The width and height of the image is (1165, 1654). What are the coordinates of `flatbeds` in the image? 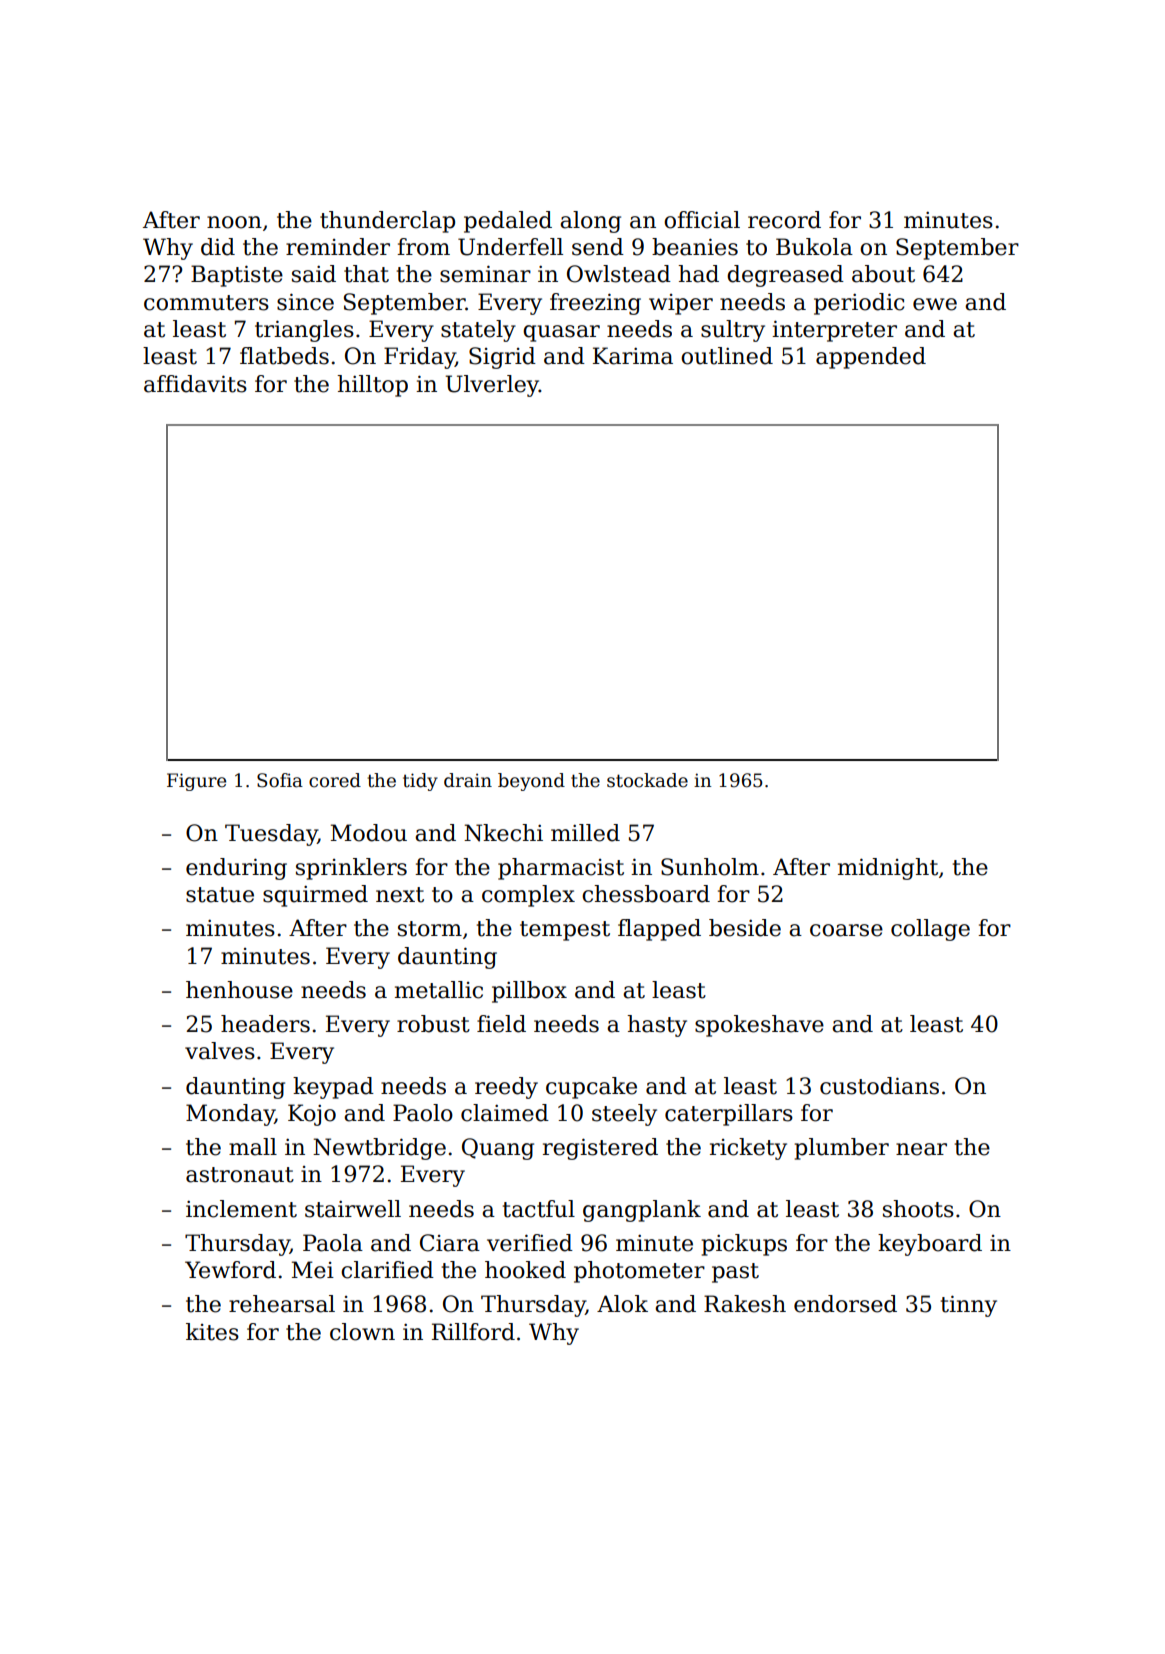 It's located at (284, 356).
